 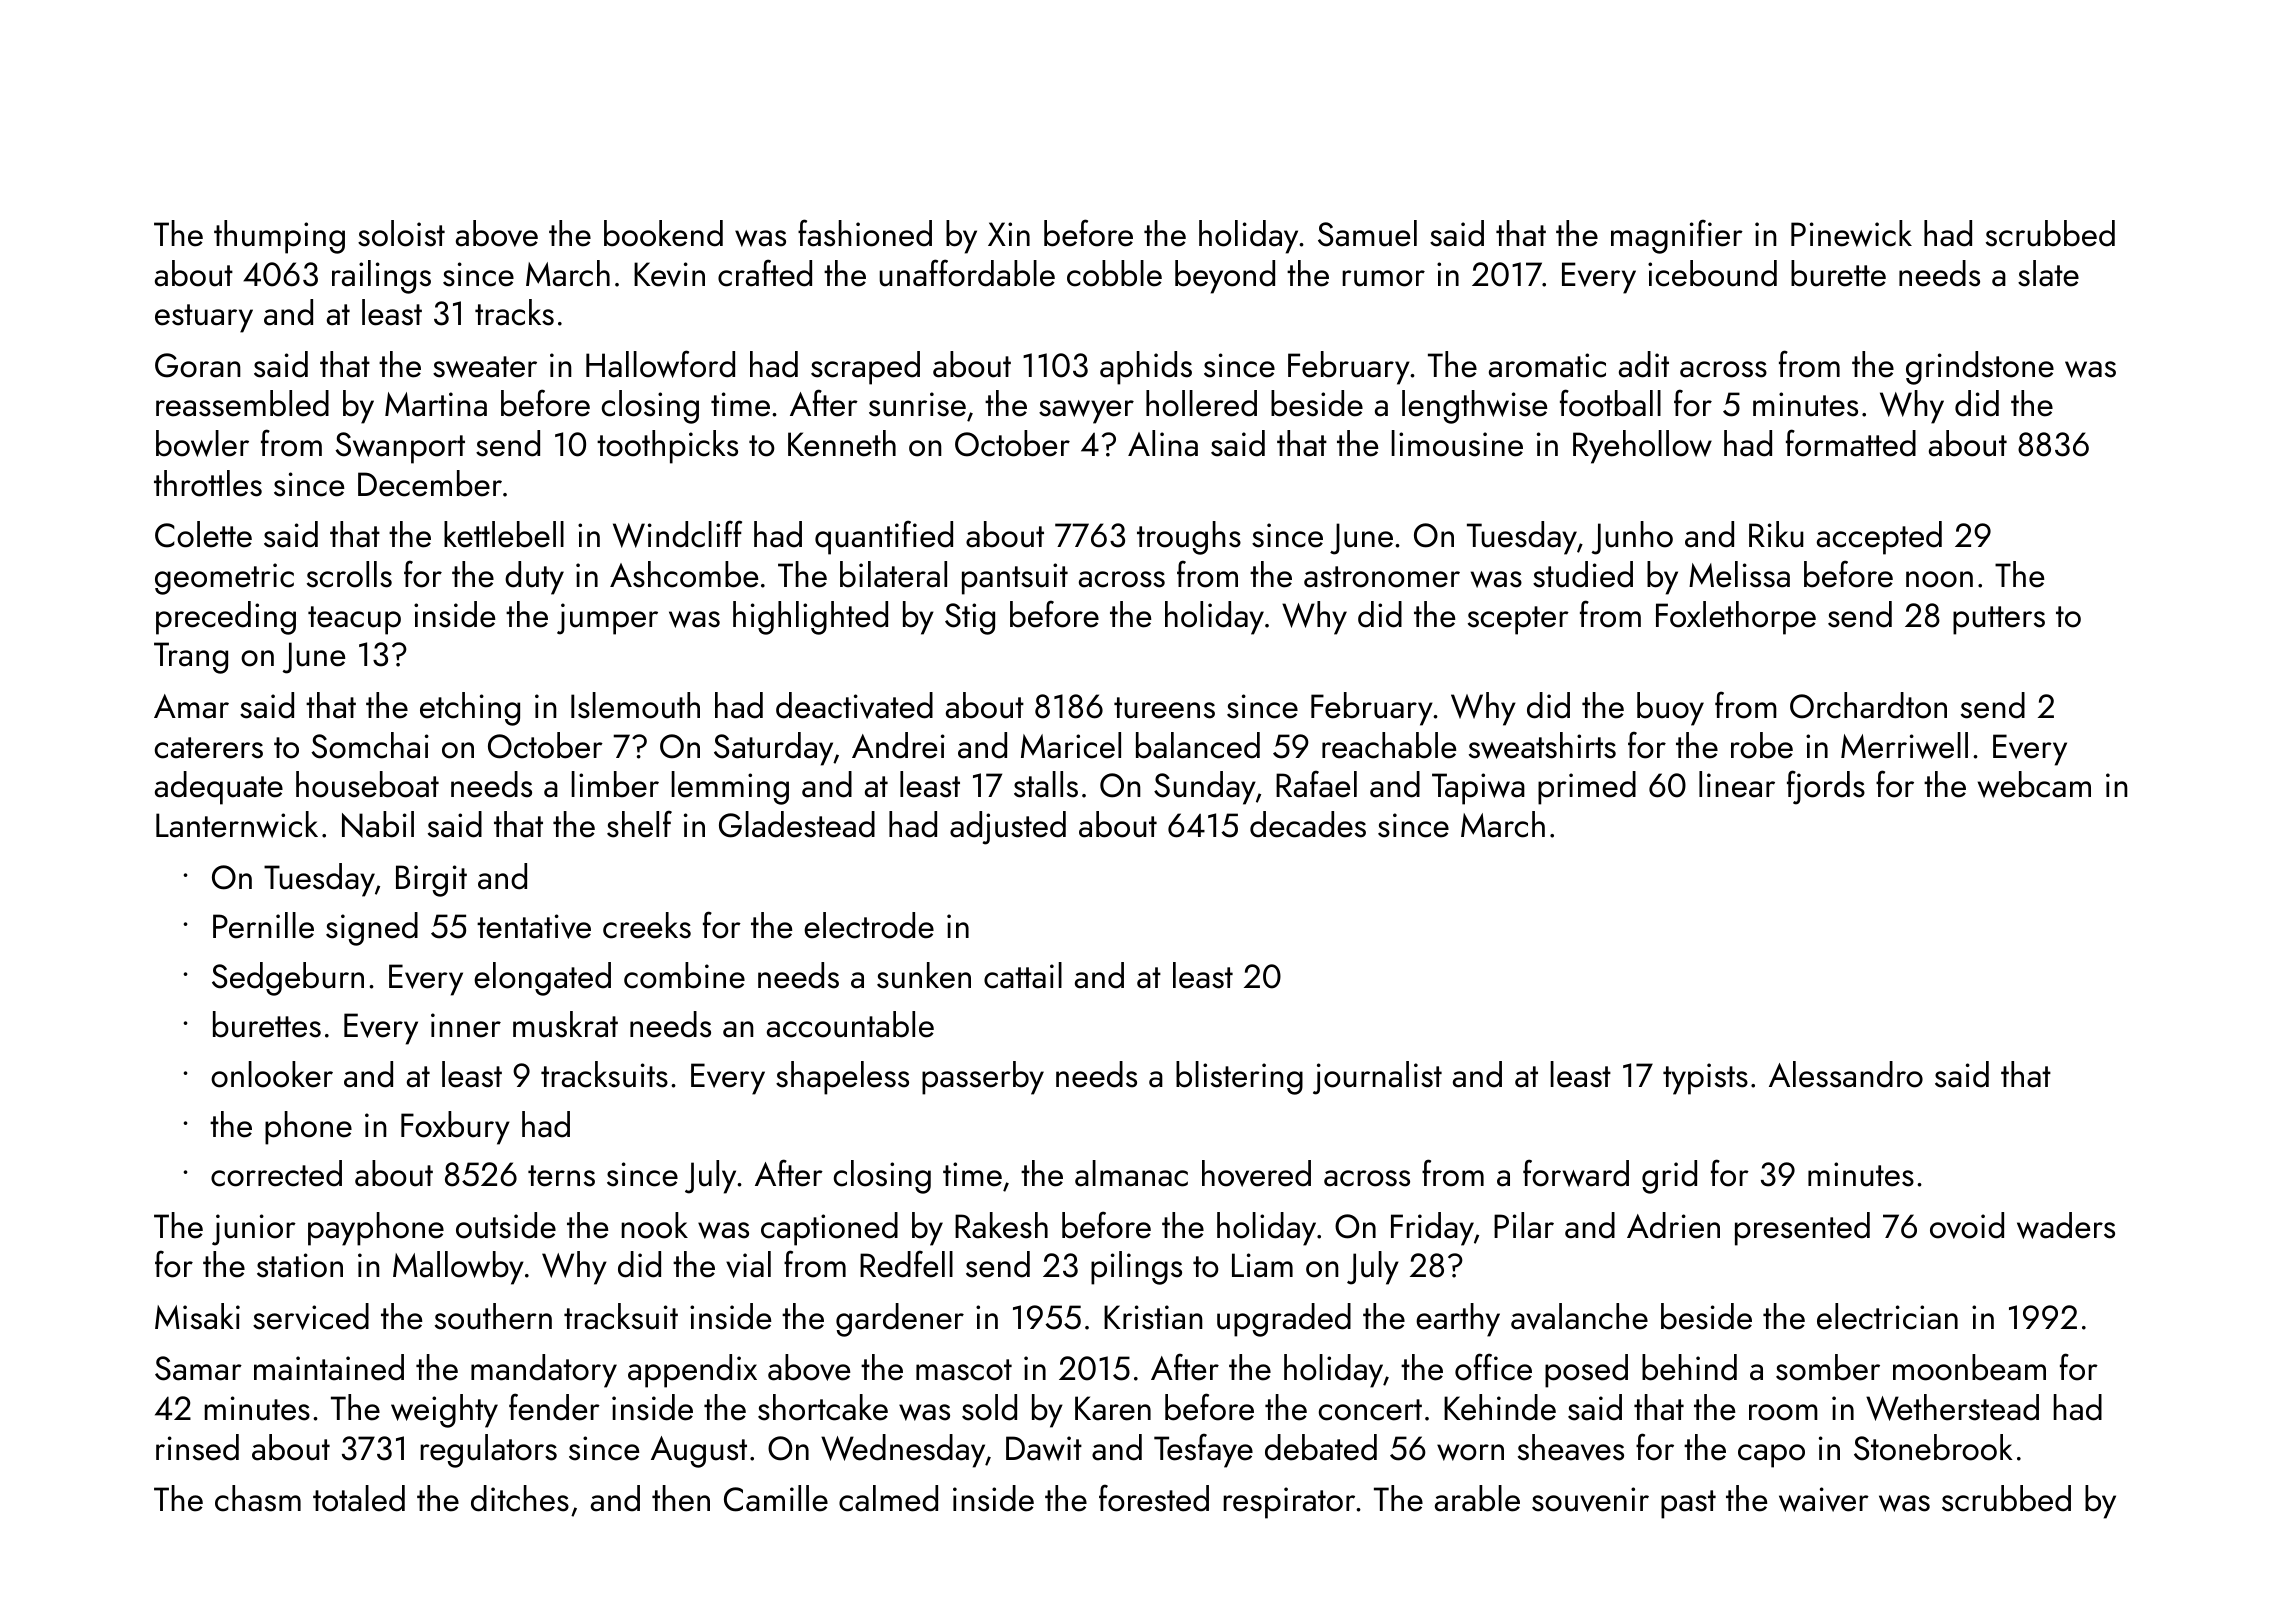 What do you see at coordinates (204, 318) in the screenshot?
I see `estuary` at bounding box center [204, 318].
